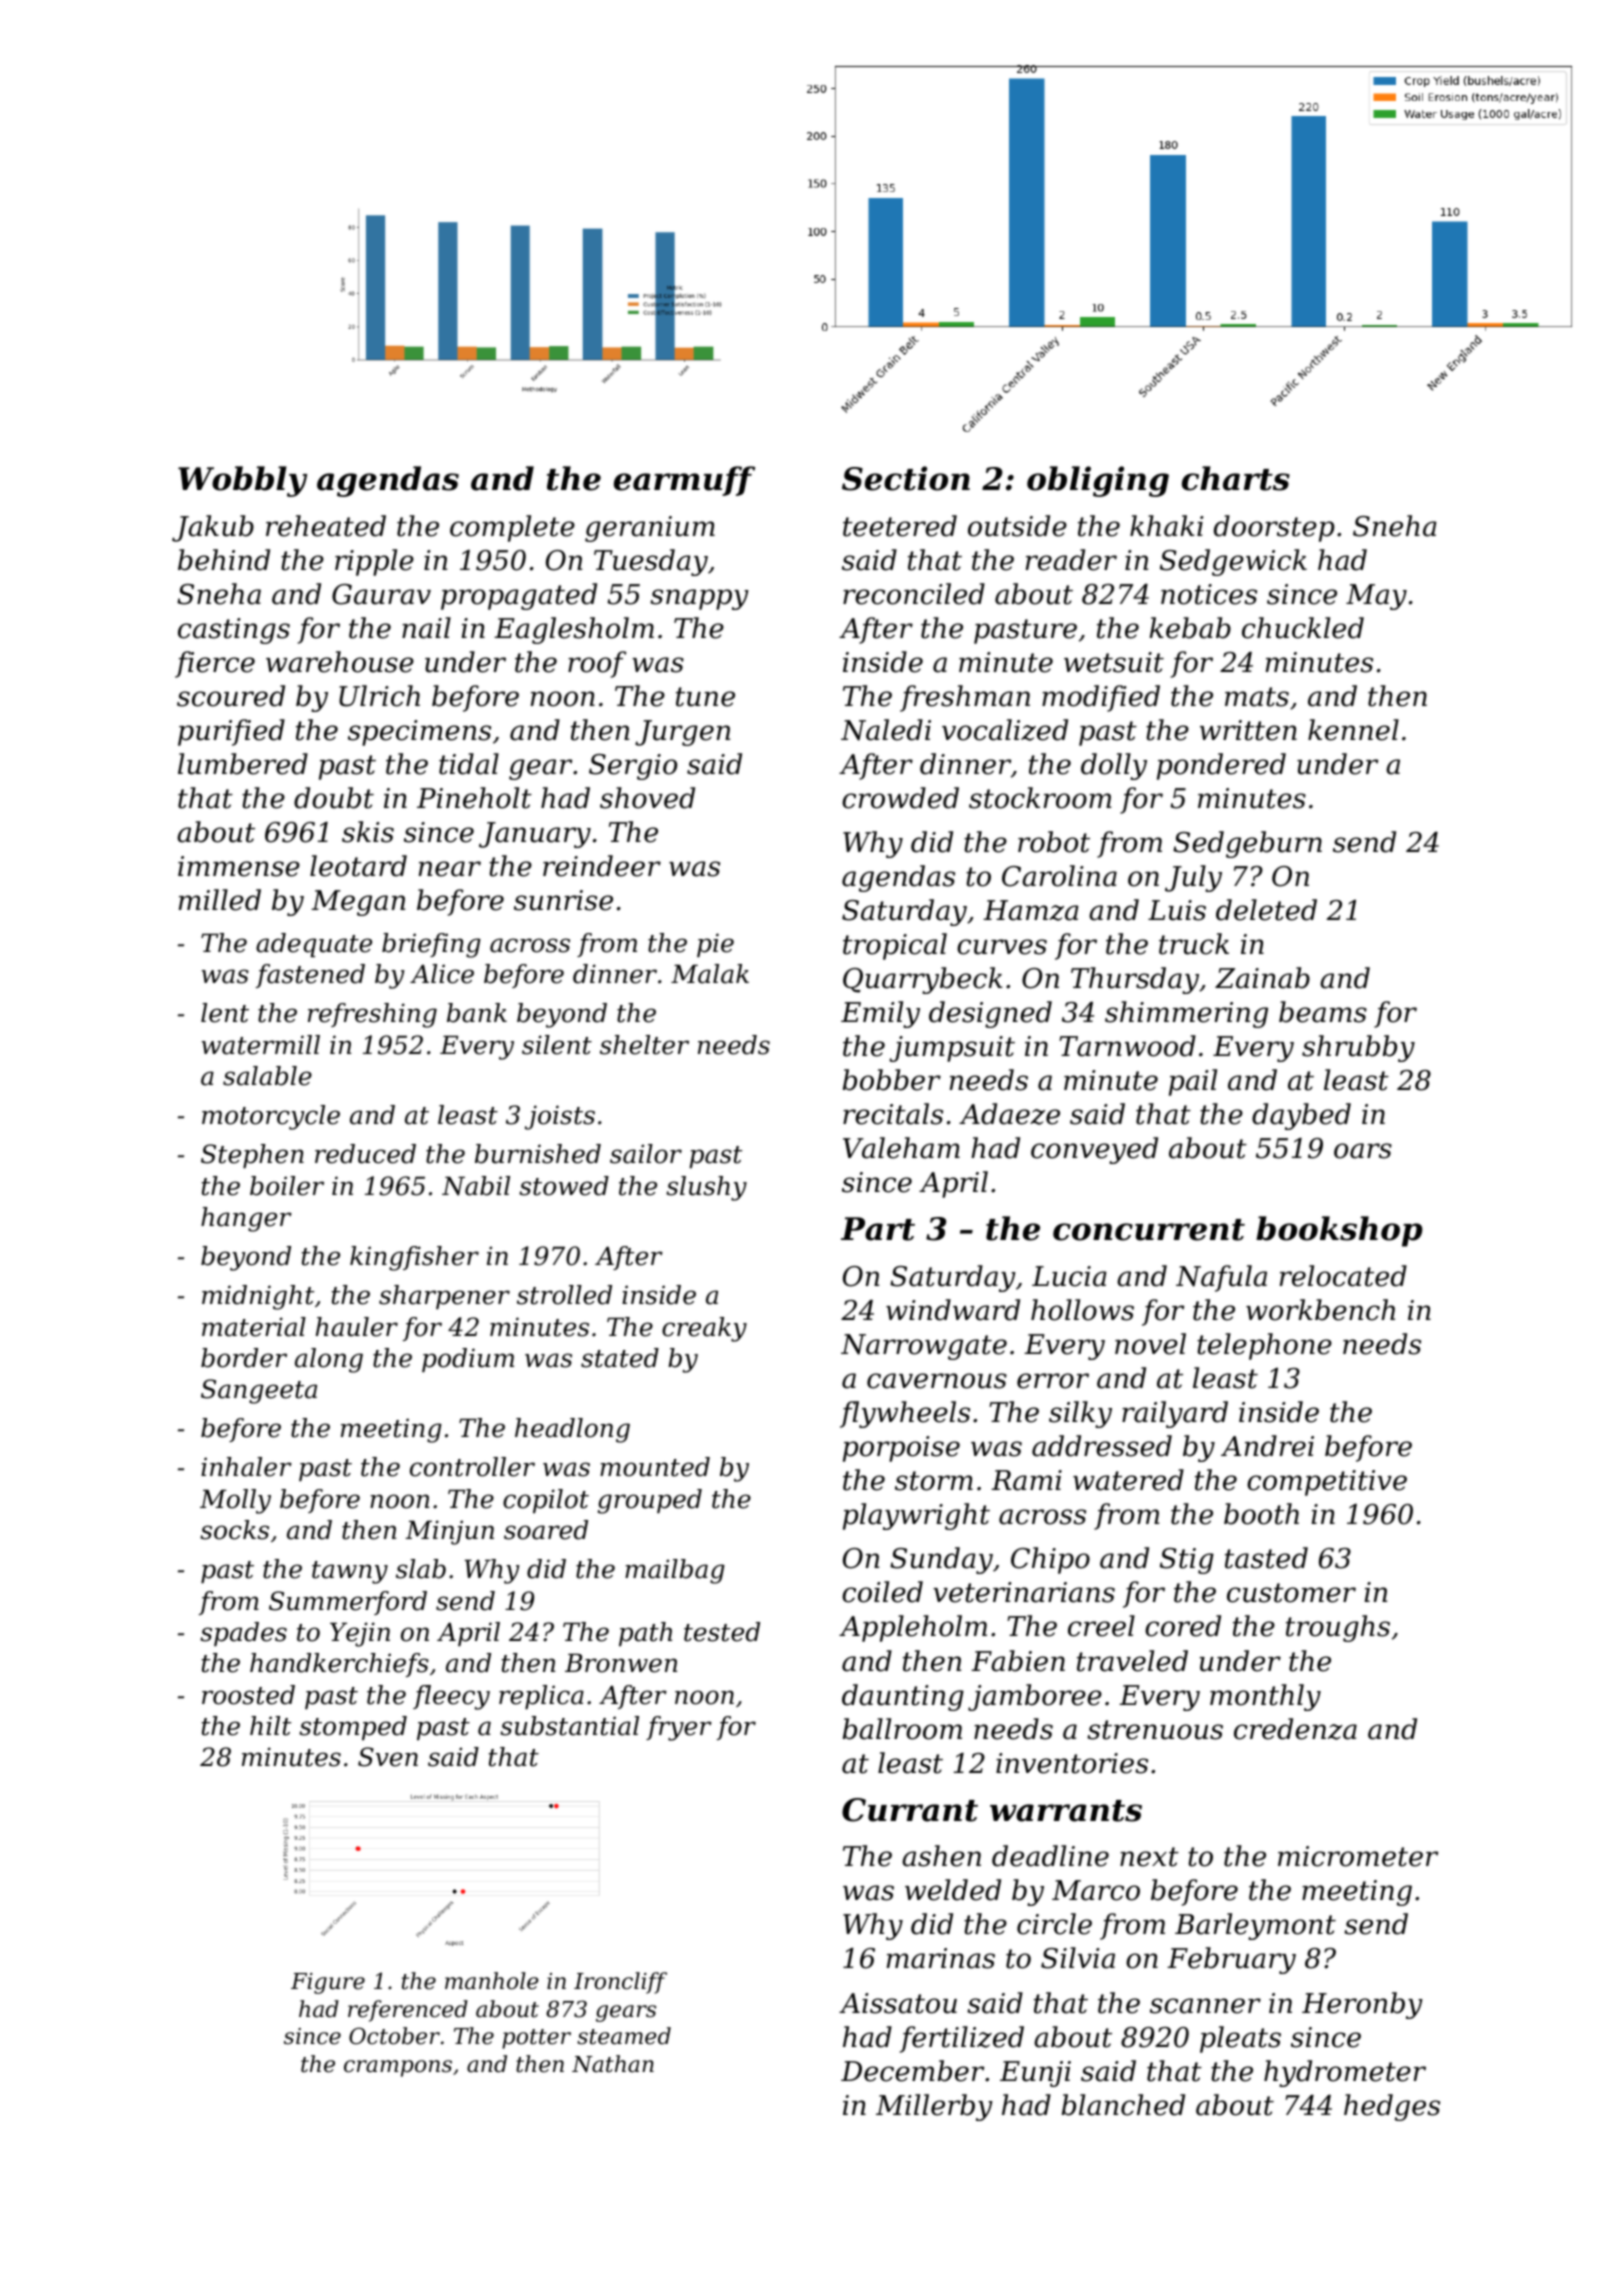 Image resolution: width=1620 pixels, height=2292 pixels. What do you see at coordinates (398, 2068) in the screenshot?
I see `crampons` at bounding box center [398, 2068].
